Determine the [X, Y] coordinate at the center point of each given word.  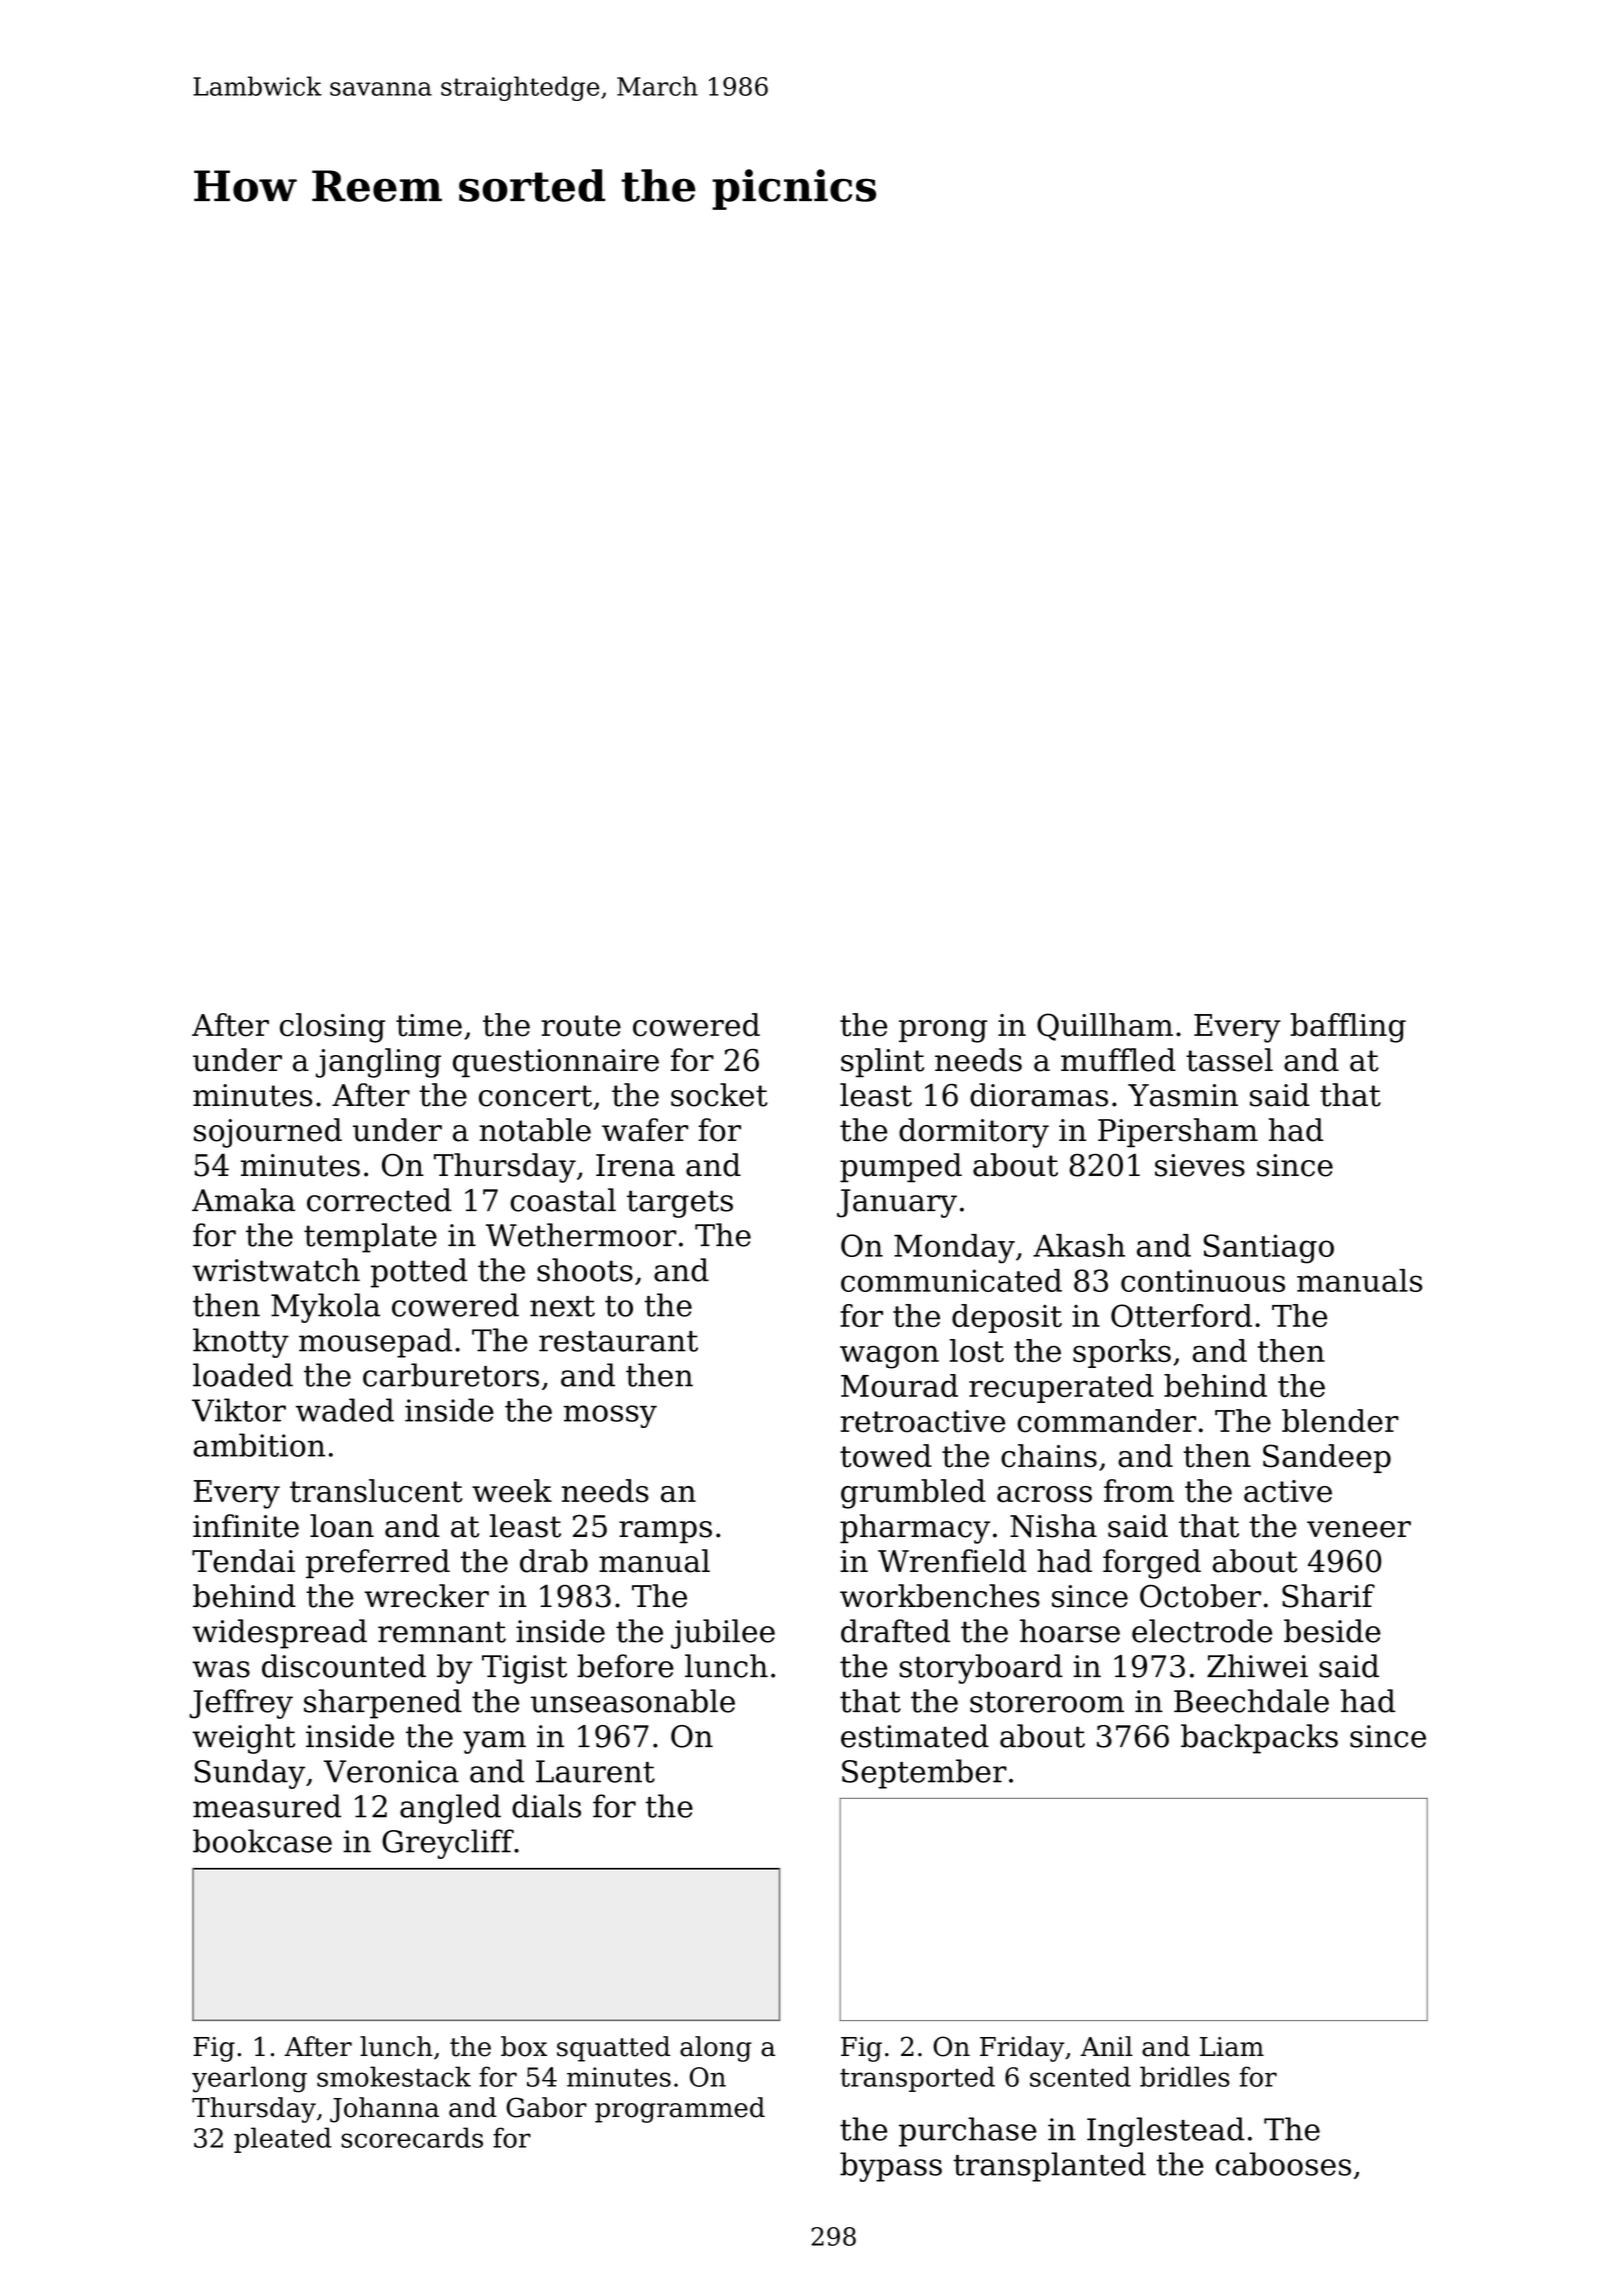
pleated [283, 2140]
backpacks [1259, 1739]
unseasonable [633, 1701]
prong [943, 1031]
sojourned [268, 1133]
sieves [1200, 1165]
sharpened [383, 1704]
